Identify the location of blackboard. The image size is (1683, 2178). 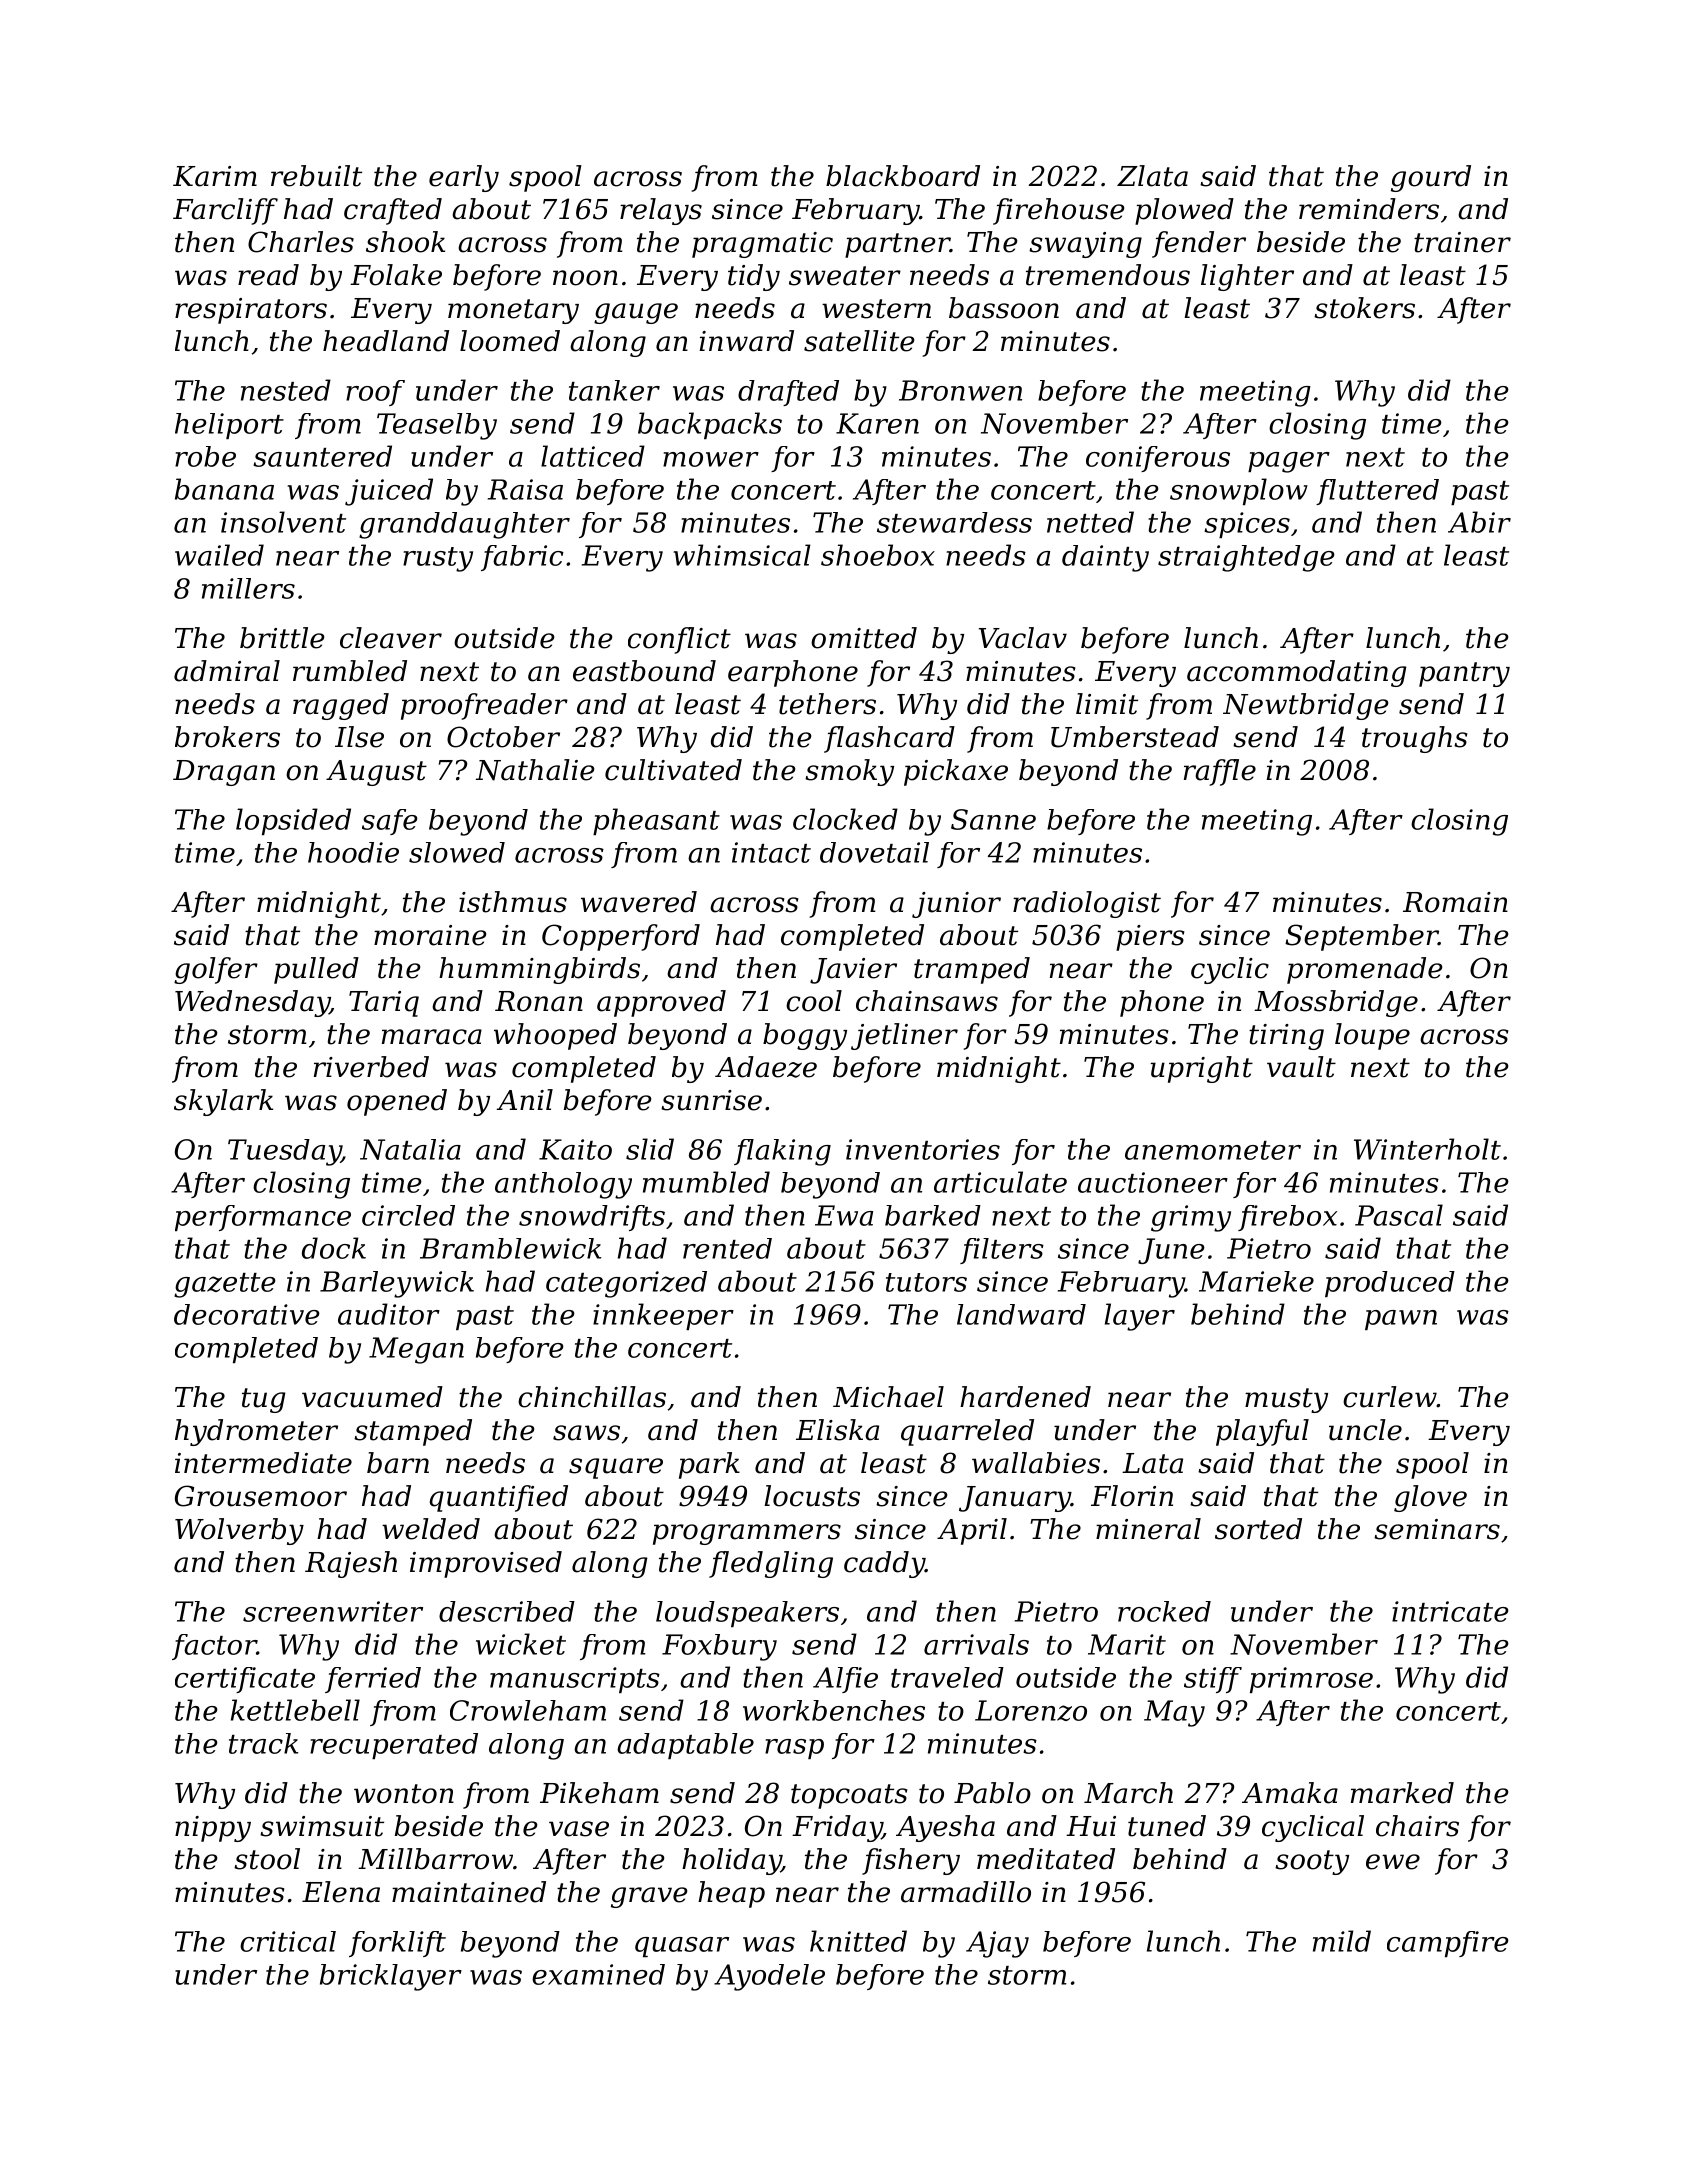
(903, 176).
